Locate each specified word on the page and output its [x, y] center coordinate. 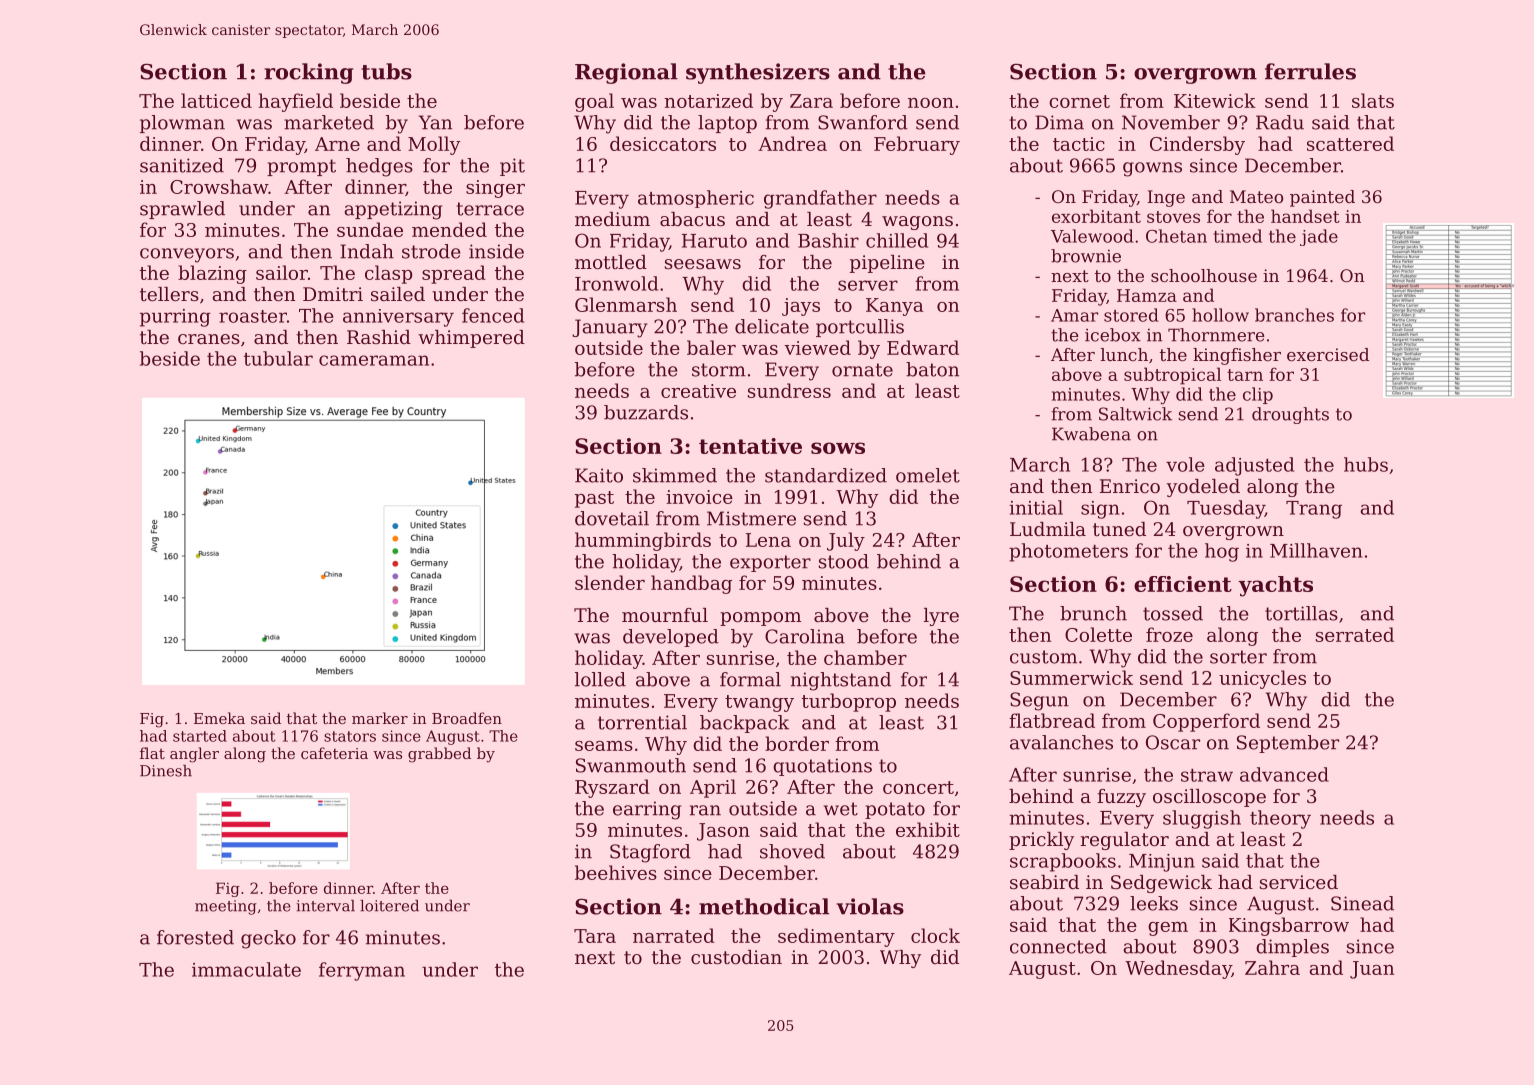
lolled [600, 679]
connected [1058, 946]
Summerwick [1071, 677]
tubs [386, 71]
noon [931, 103]
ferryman [362, 971]
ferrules [1310, 71]
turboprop [849, 702]
